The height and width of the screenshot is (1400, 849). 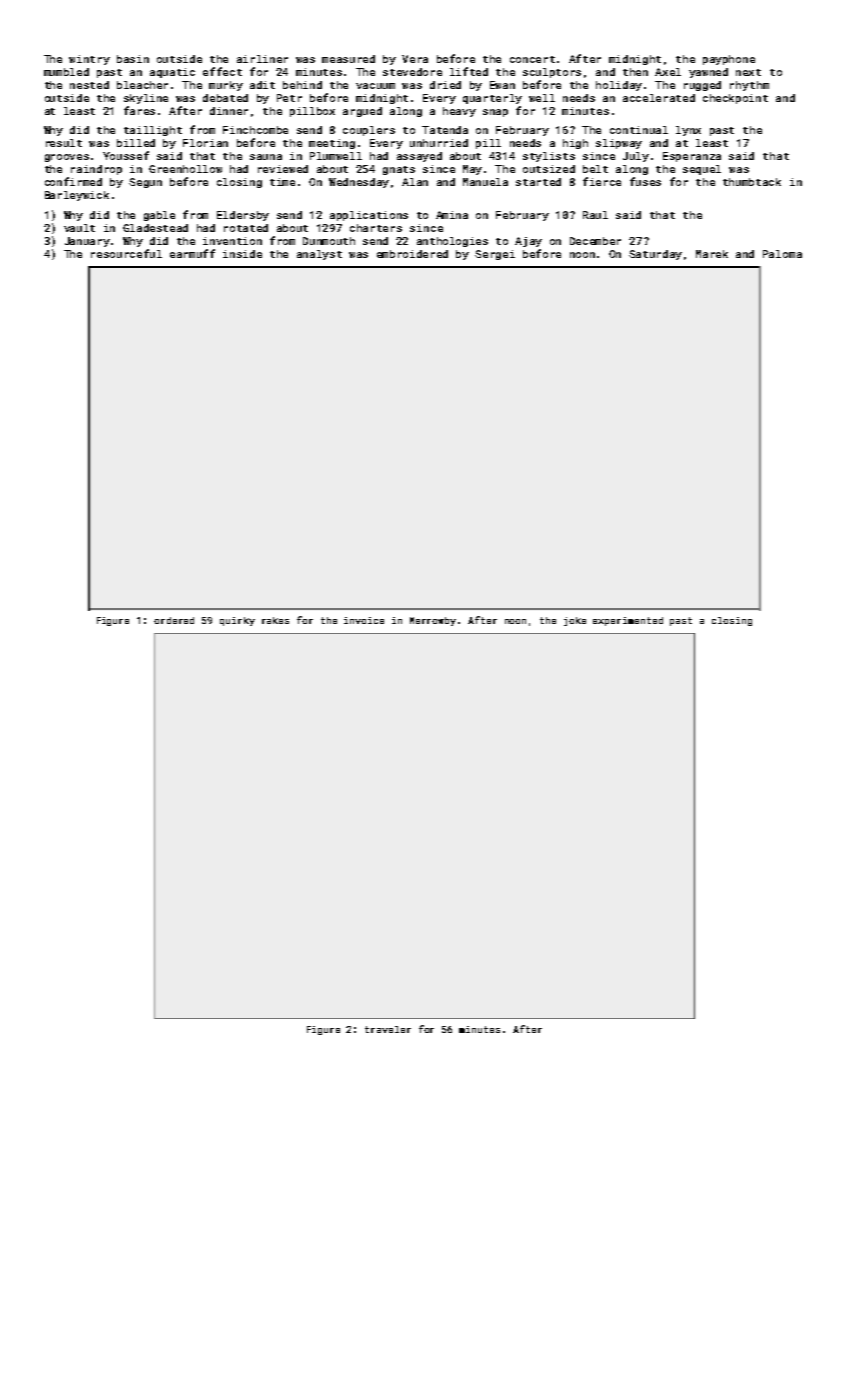 What do you see at coordinates (146, 99) in the screenshot?
I see `skyline` at bounding box center [146, 99].
